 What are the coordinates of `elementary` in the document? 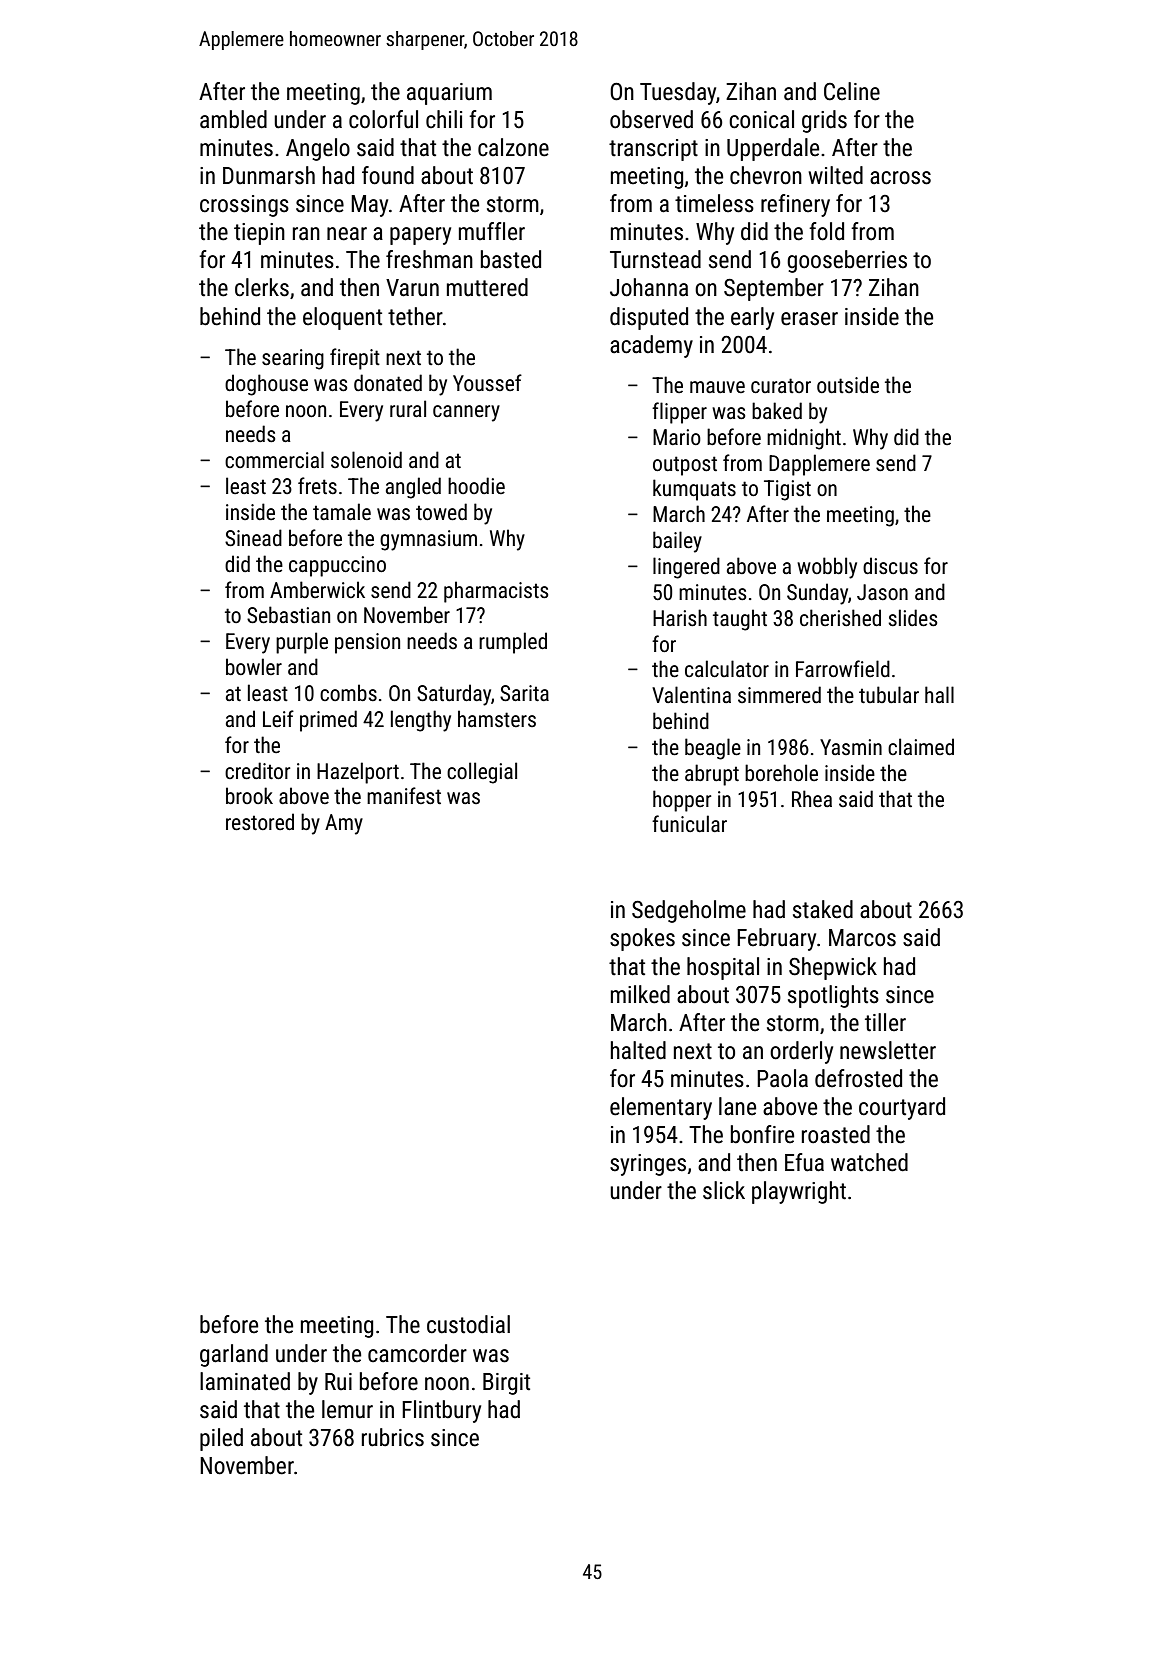 It's located at (661, 1108).
